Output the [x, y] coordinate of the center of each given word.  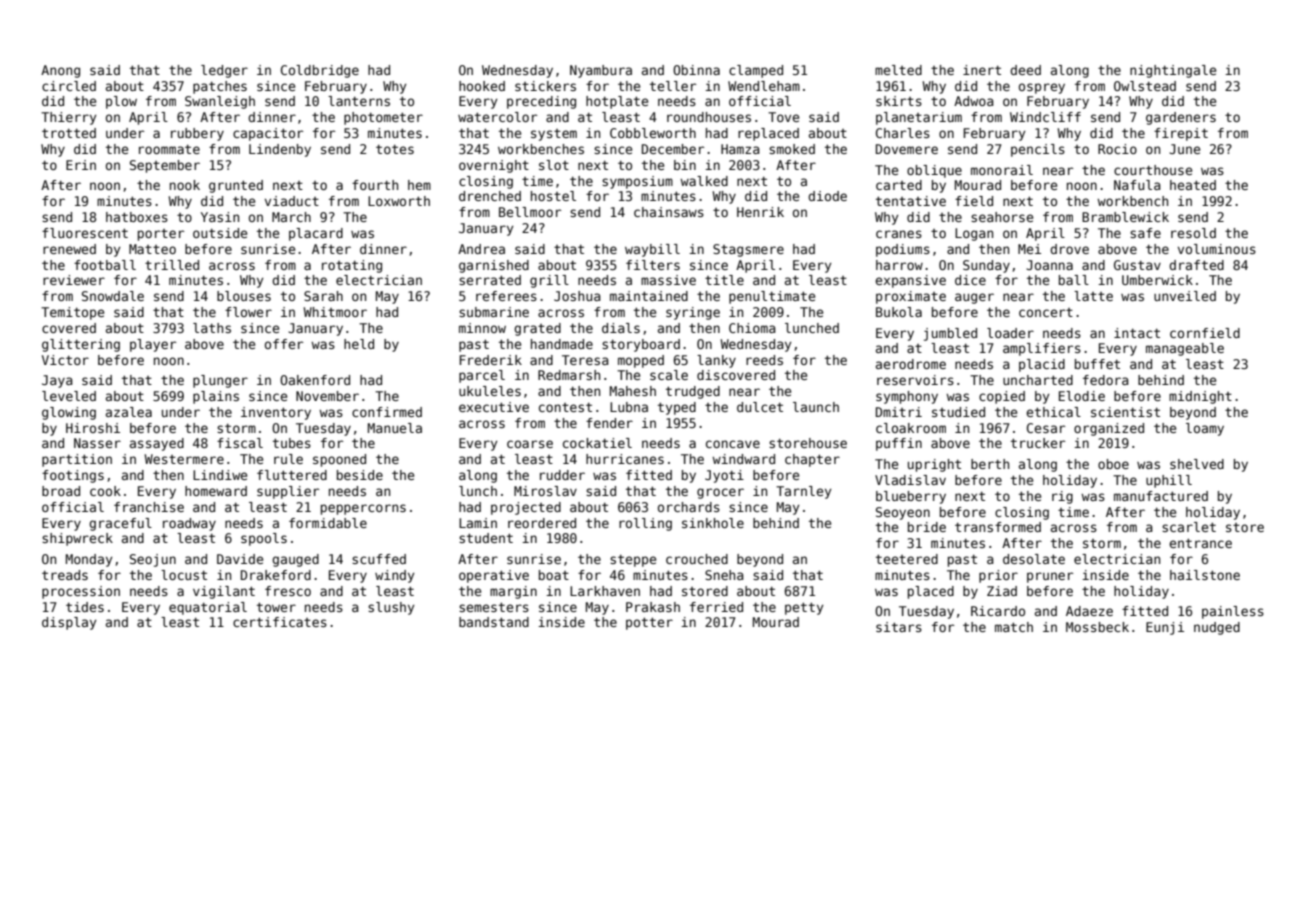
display [69, 623]
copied [1002, 397]
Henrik [760, 212]
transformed [998, 527]
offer [284, 344]
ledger [224, 71]
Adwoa [974, 101]
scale [669, 375]
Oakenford [315, 380]
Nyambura [601, 71]
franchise [149, 507]
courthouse [1153, 170]
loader [1010, 333]
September [165, 166]
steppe [633, 561]
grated [537, 329]
